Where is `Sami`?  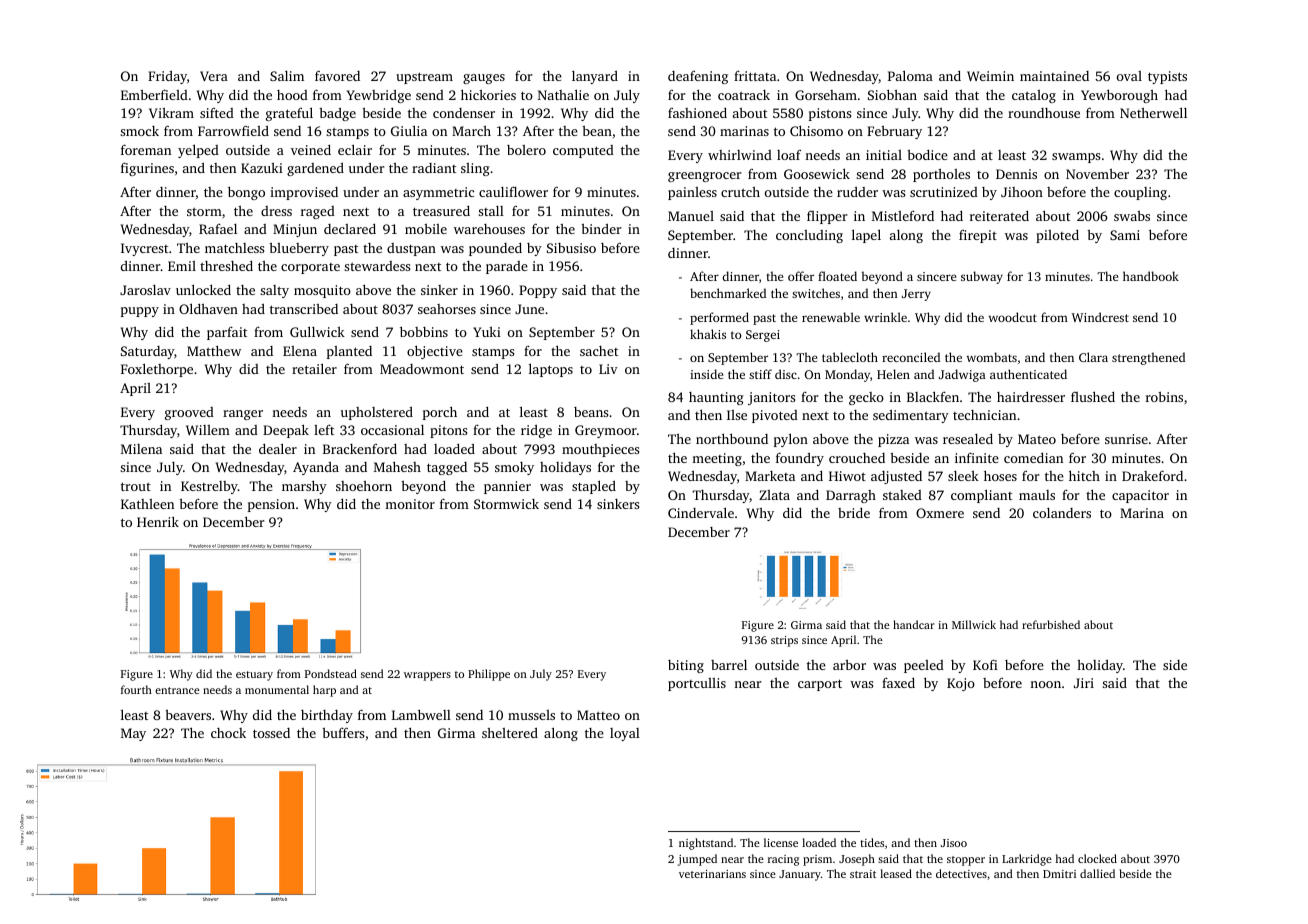
Sami is located at coordinates (1125, 235).
